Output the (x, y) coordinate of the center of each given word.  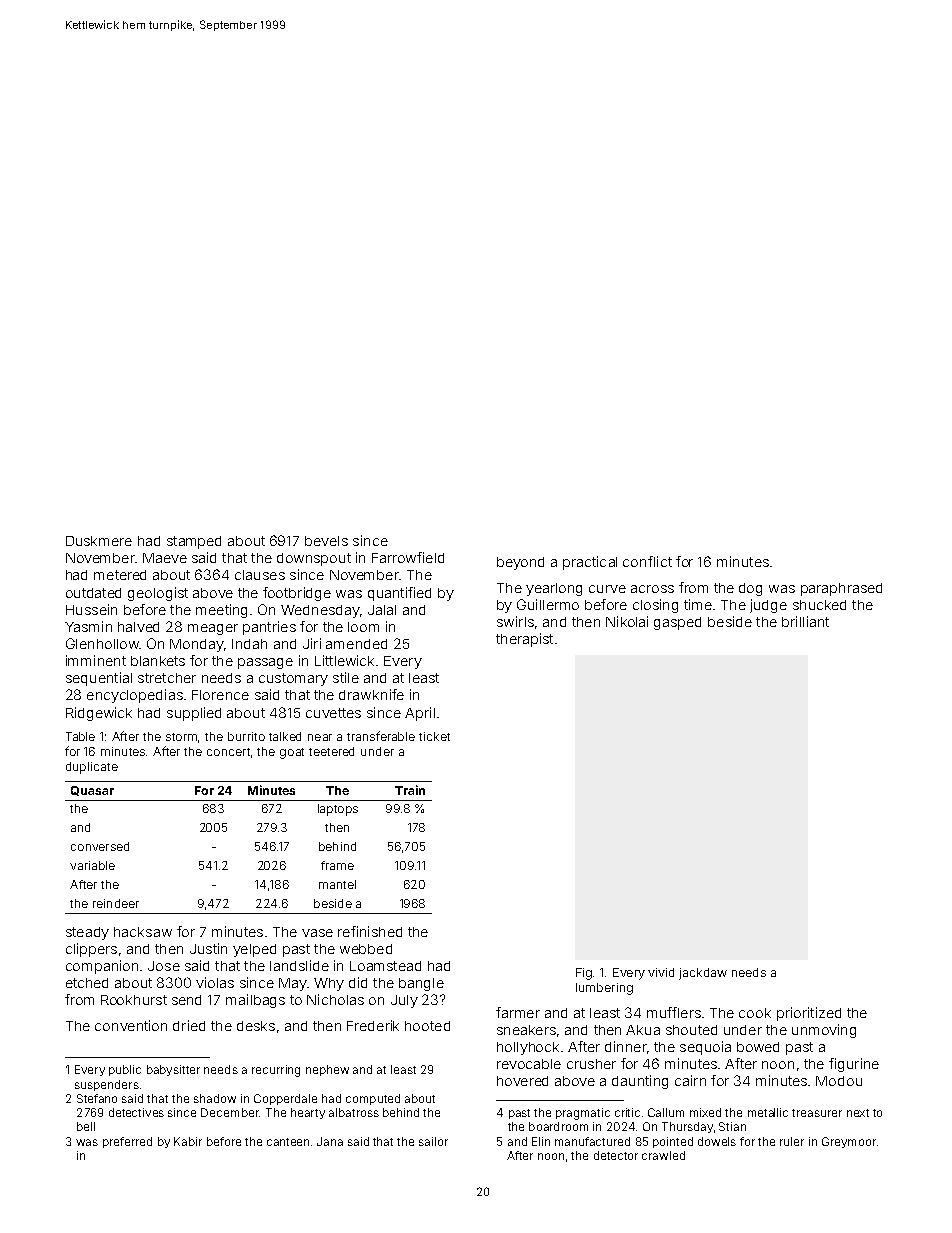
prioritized (809, 1014)
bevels (326, 541)
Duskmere (99, 541)
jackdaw (703, 974)
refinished (370, 931)
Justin (208, 948)
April (420, 714)
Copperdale (285, 1099)
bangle (421, 984)
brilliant (805, 621)
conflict (647, 561)
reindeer (116, 903)
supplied (194, 714)
